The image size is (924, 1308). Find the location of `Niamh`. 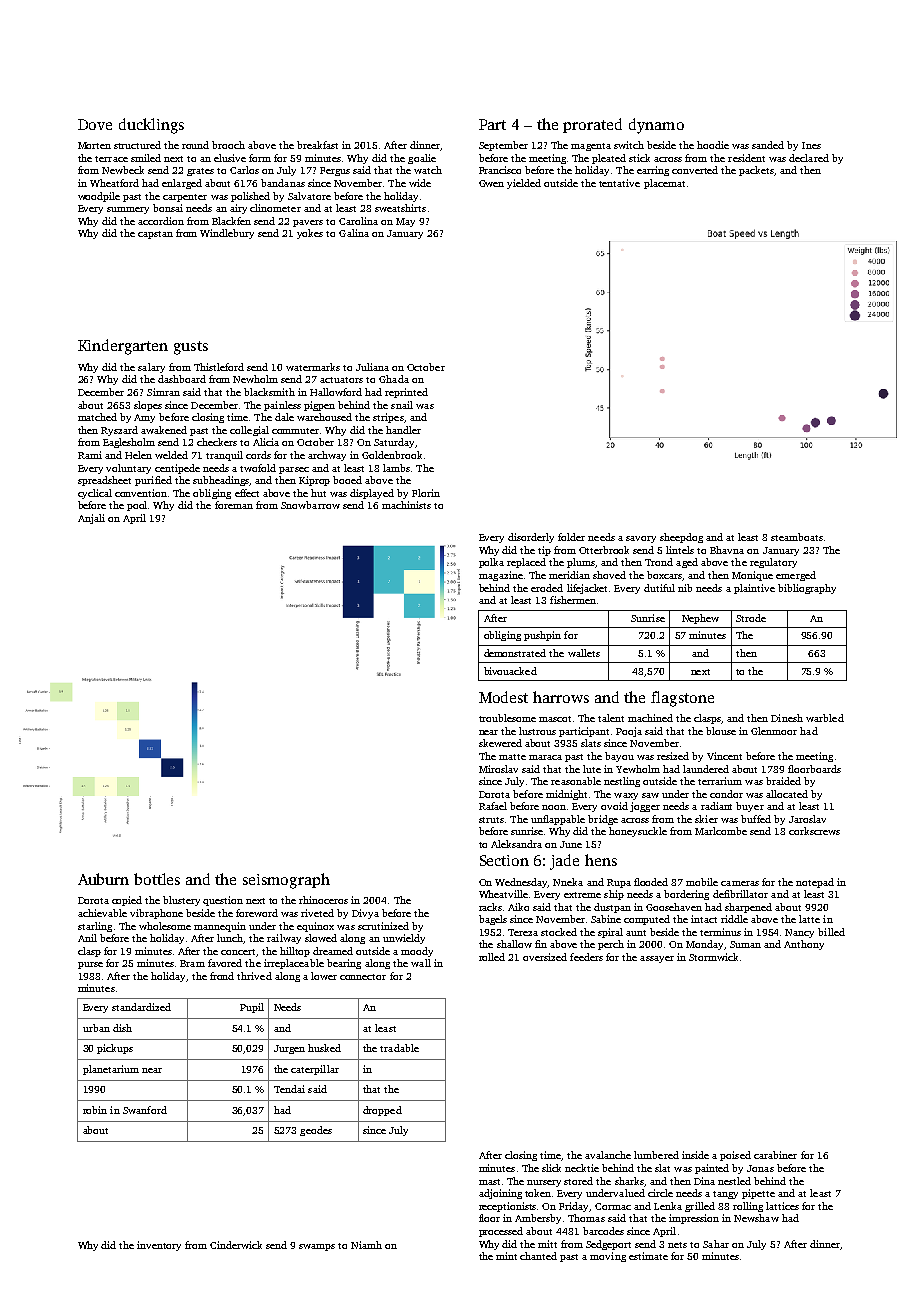

Niamh is located at coordinates (366, 1245).
